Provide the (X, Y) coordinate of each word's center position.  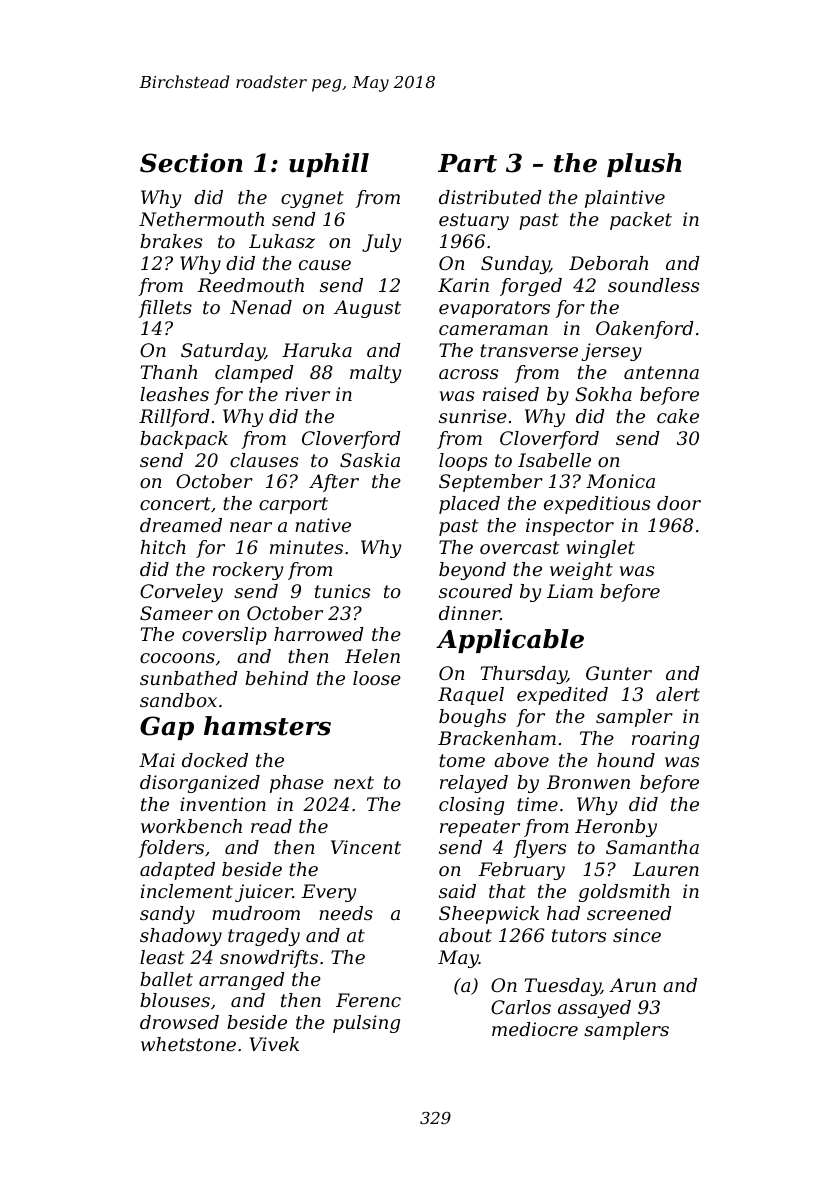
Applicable (510, 641)
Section (191, 163)
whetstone (188, 1044)
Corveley (181, 593)
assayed (594, 1009)
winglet (600, 549)
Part (467, 163)
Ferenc (368, 1000)
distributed (490, 197)
